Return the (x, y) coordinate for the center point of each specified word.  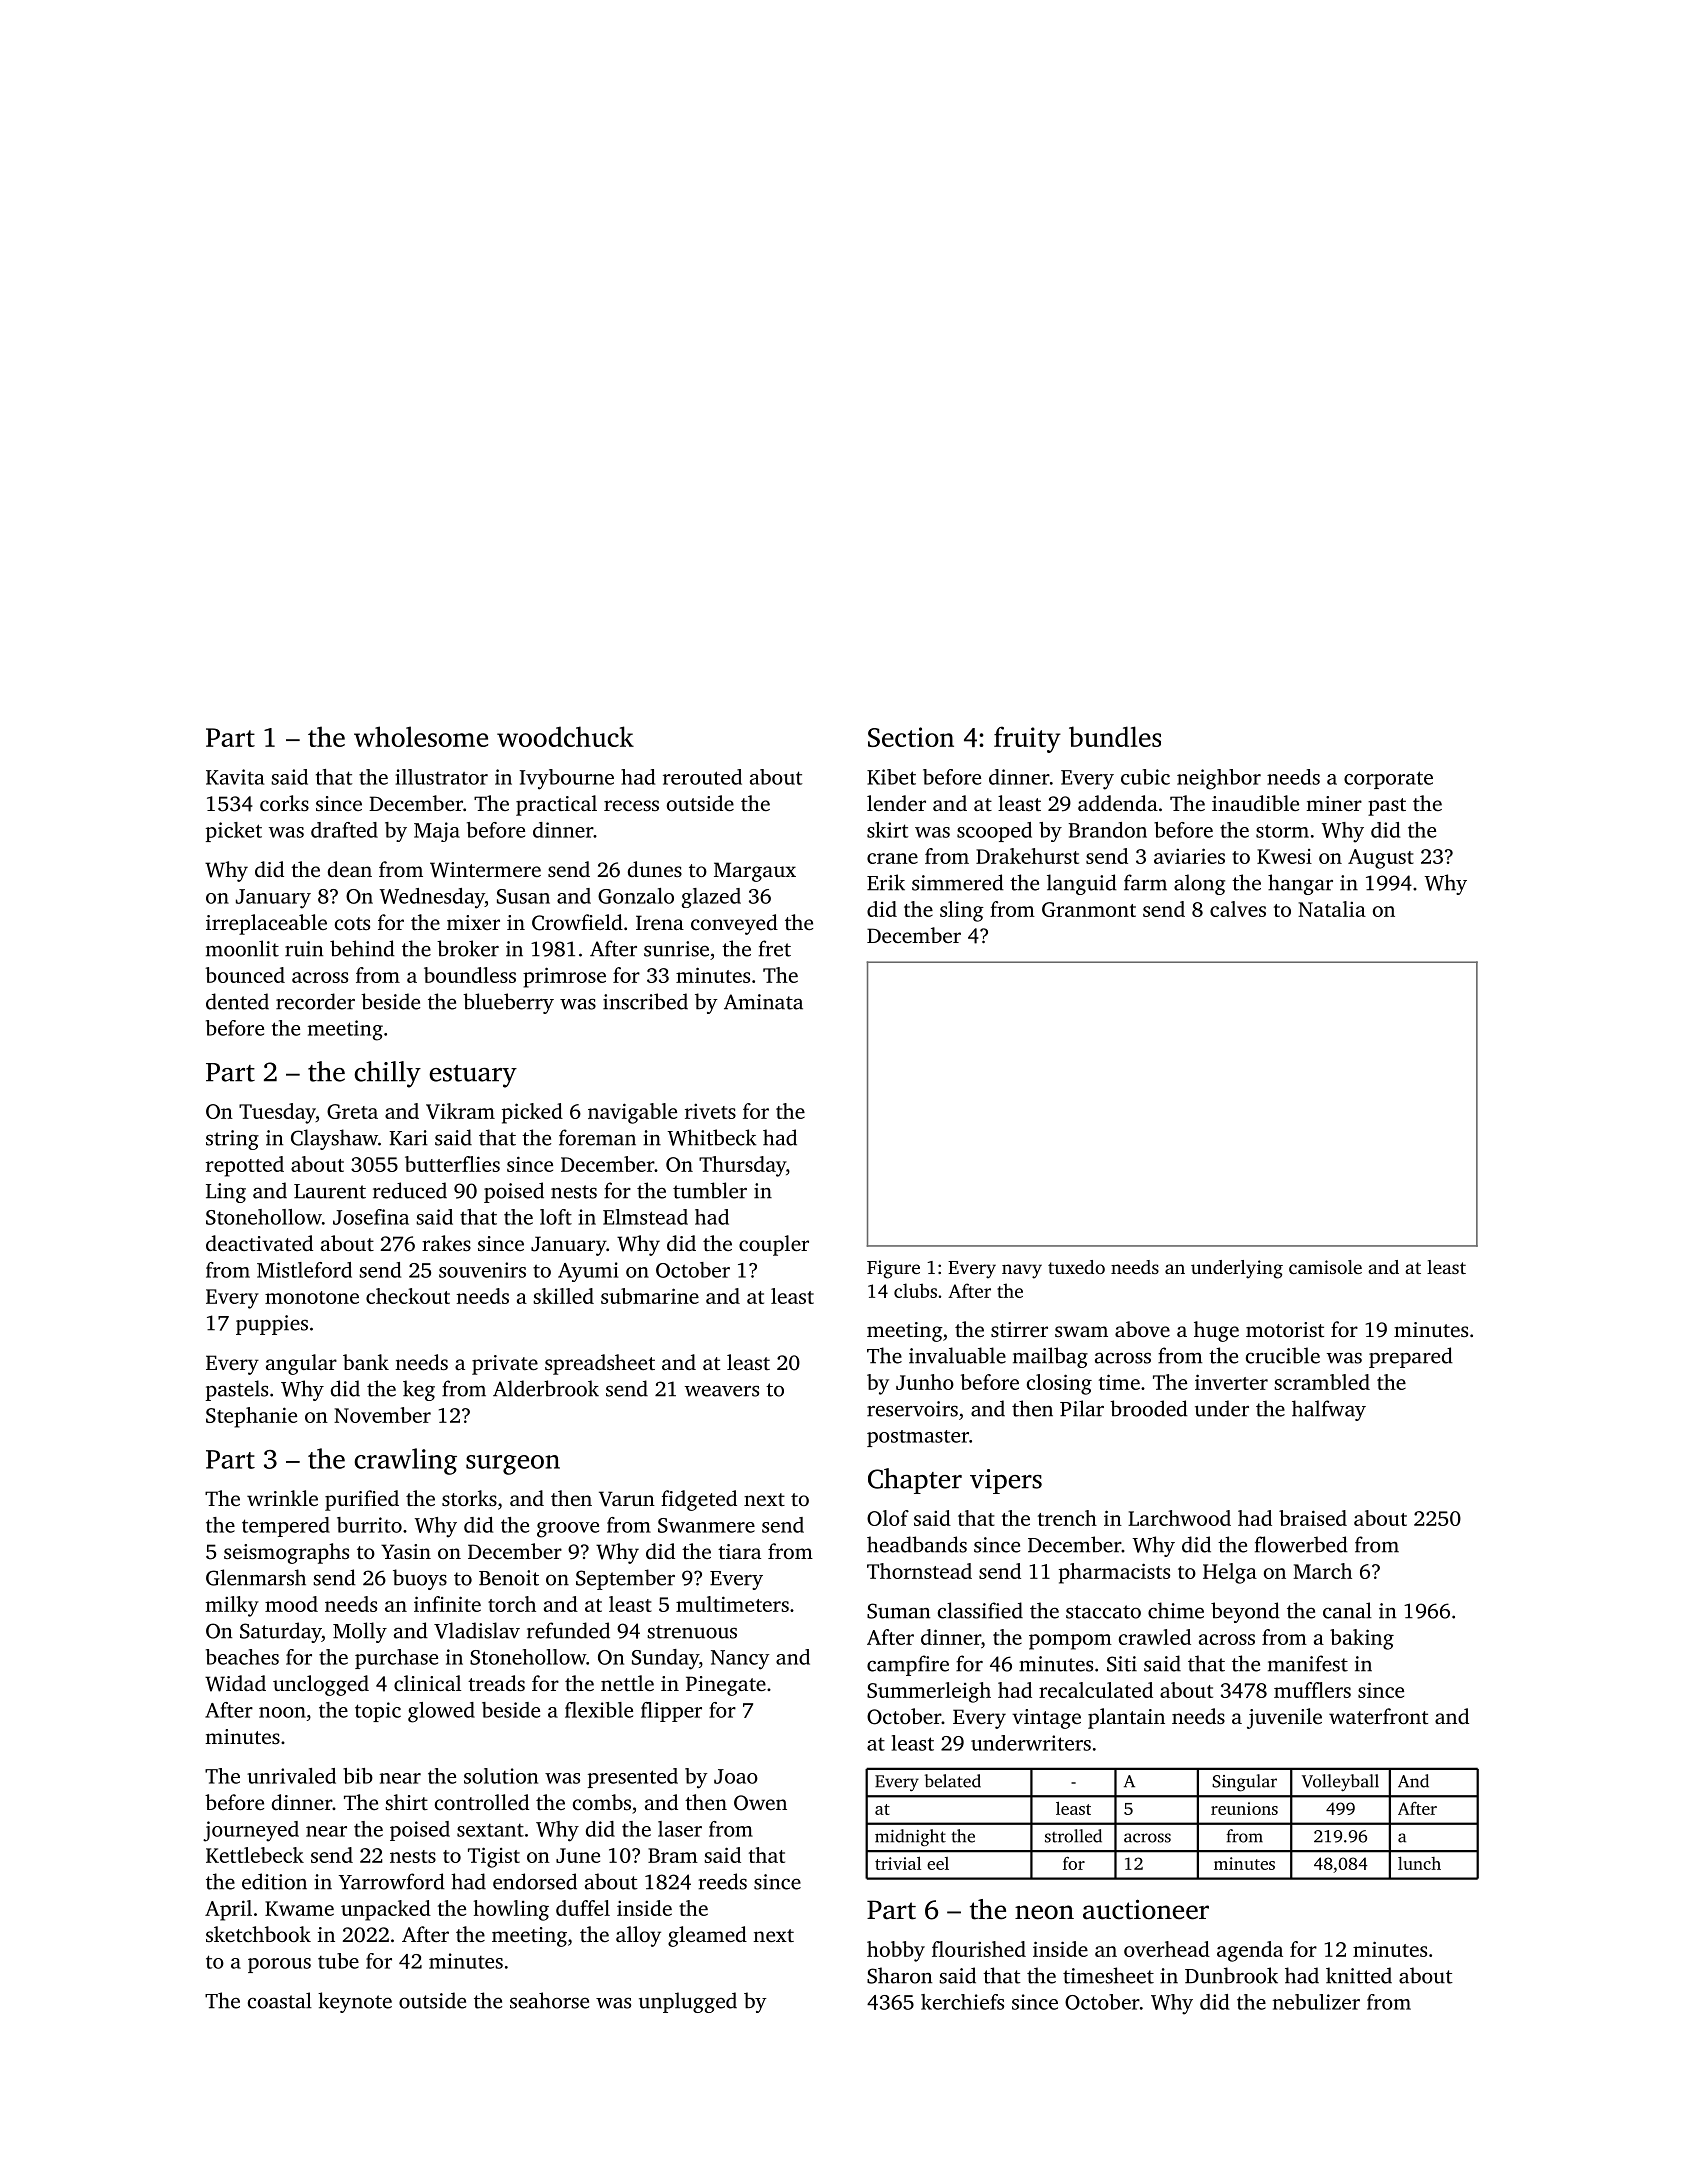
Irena (660, 922)
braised (1313, 1518)
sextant (490, 1830)
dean (350, 869)
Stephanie (251, 1417)
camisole (1325, 1267)
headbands (917, 1544)
